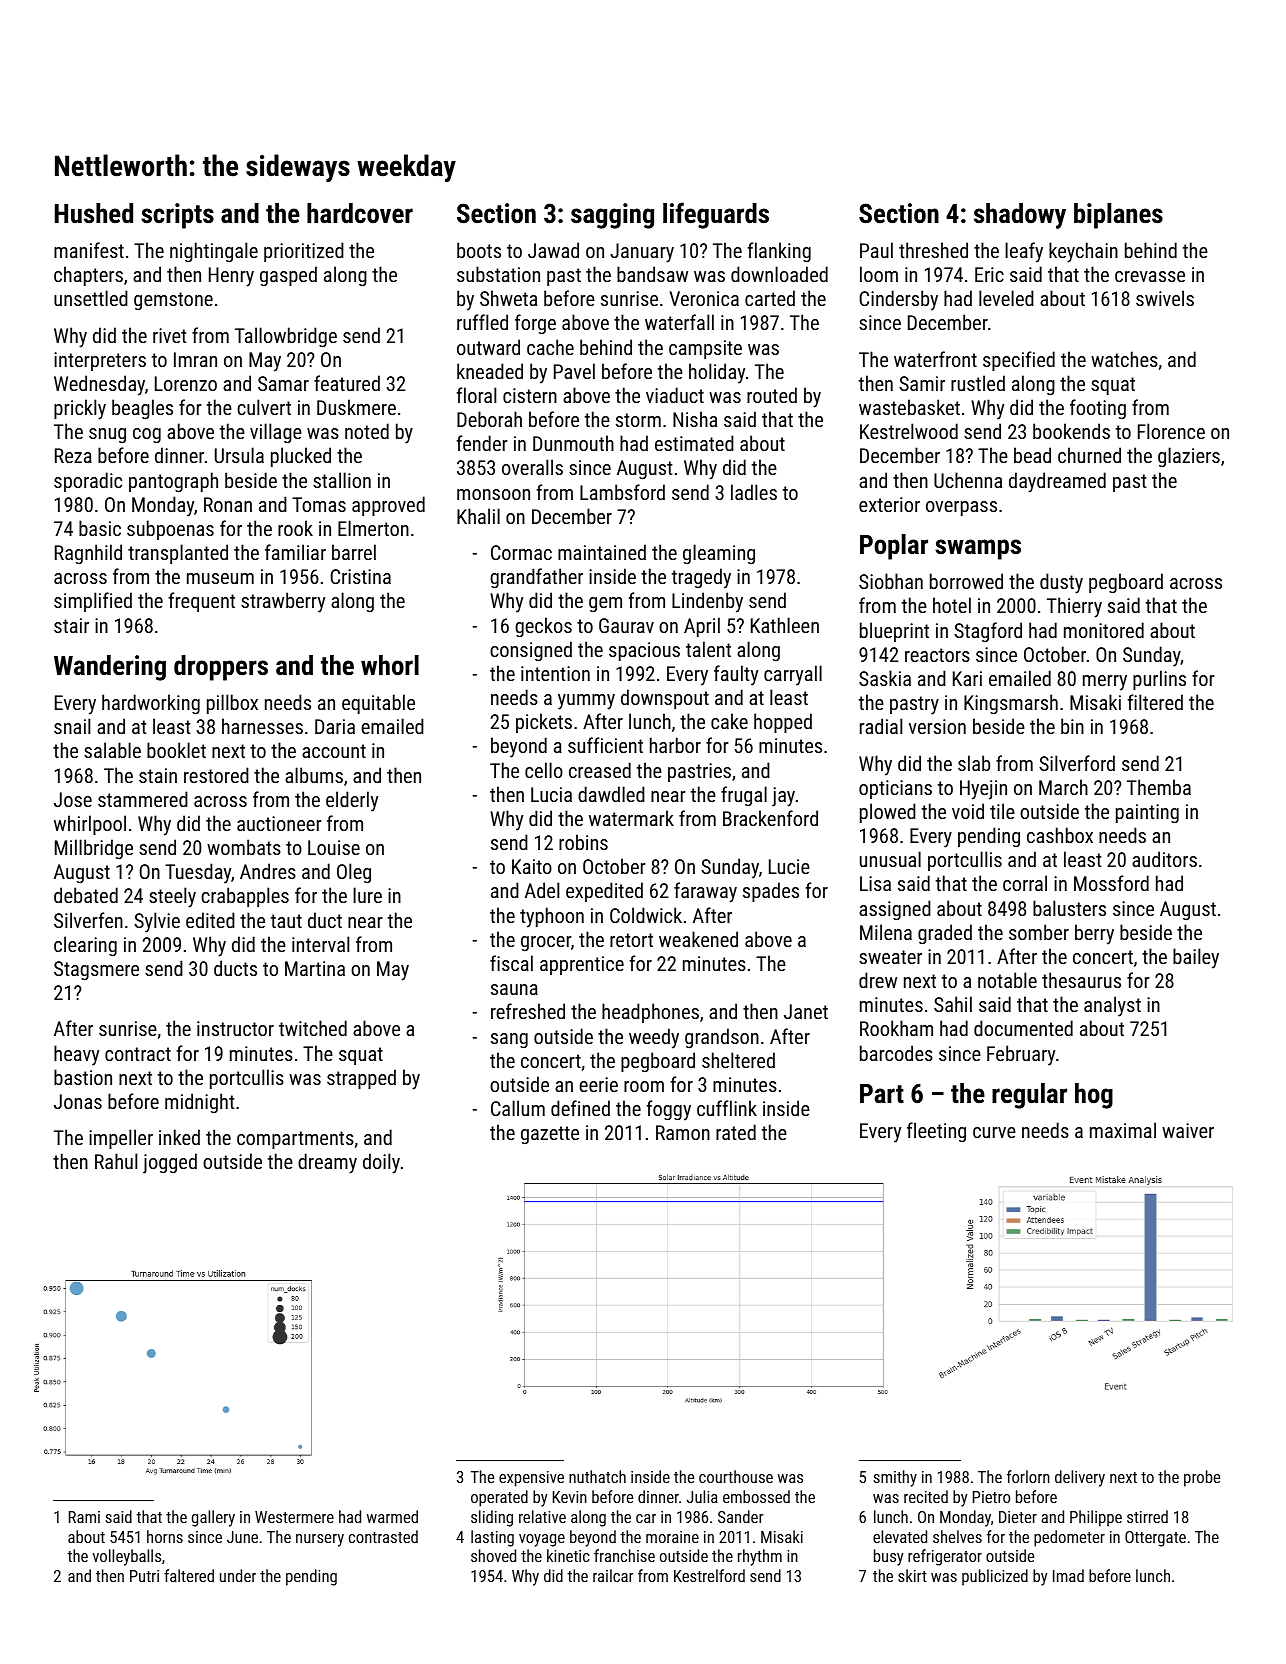  Describe the element at coordinates (994, 1132) in the screenshot. I see `curve` at that location.
